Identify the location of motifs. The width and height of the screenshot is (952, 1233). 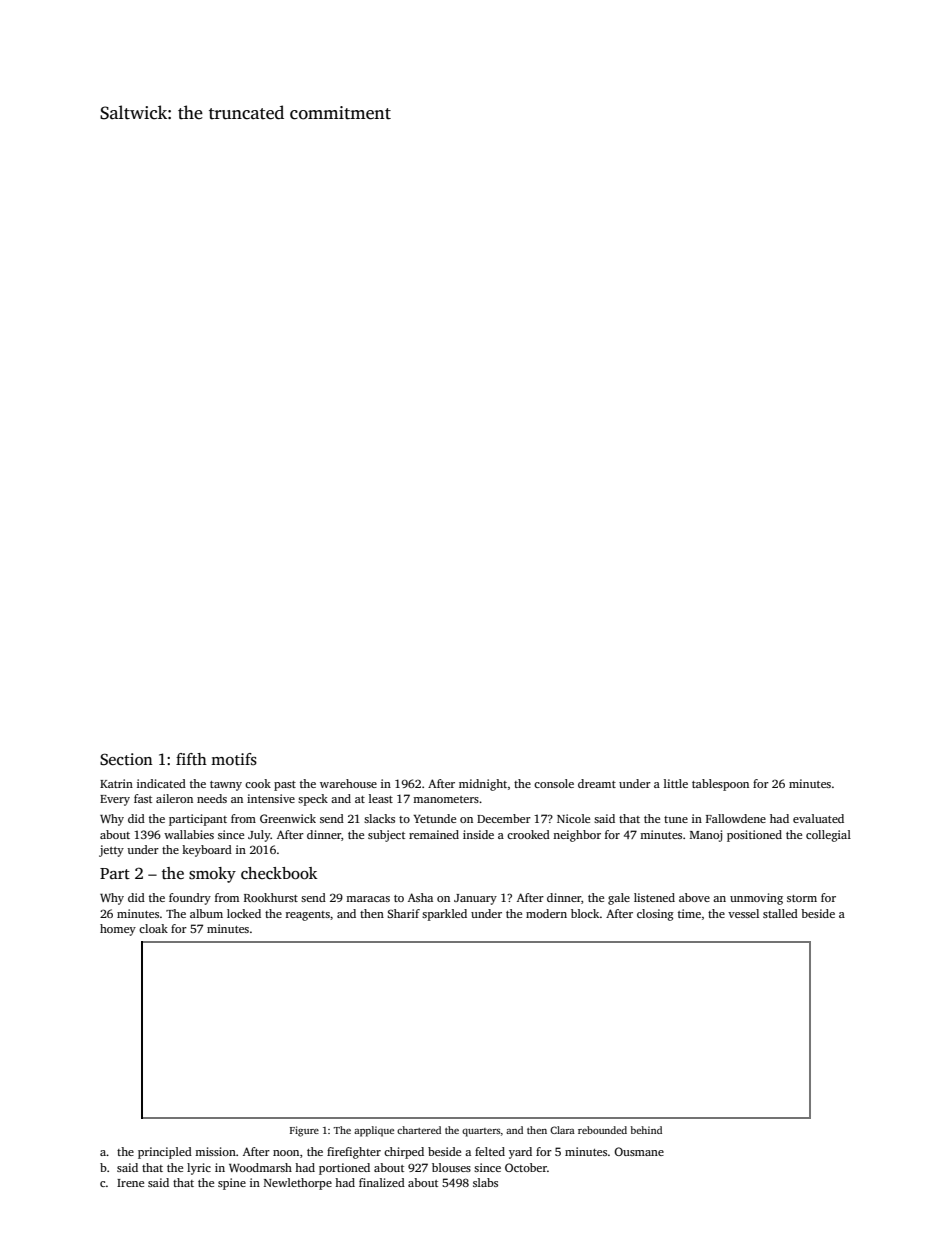
(234, 759).
